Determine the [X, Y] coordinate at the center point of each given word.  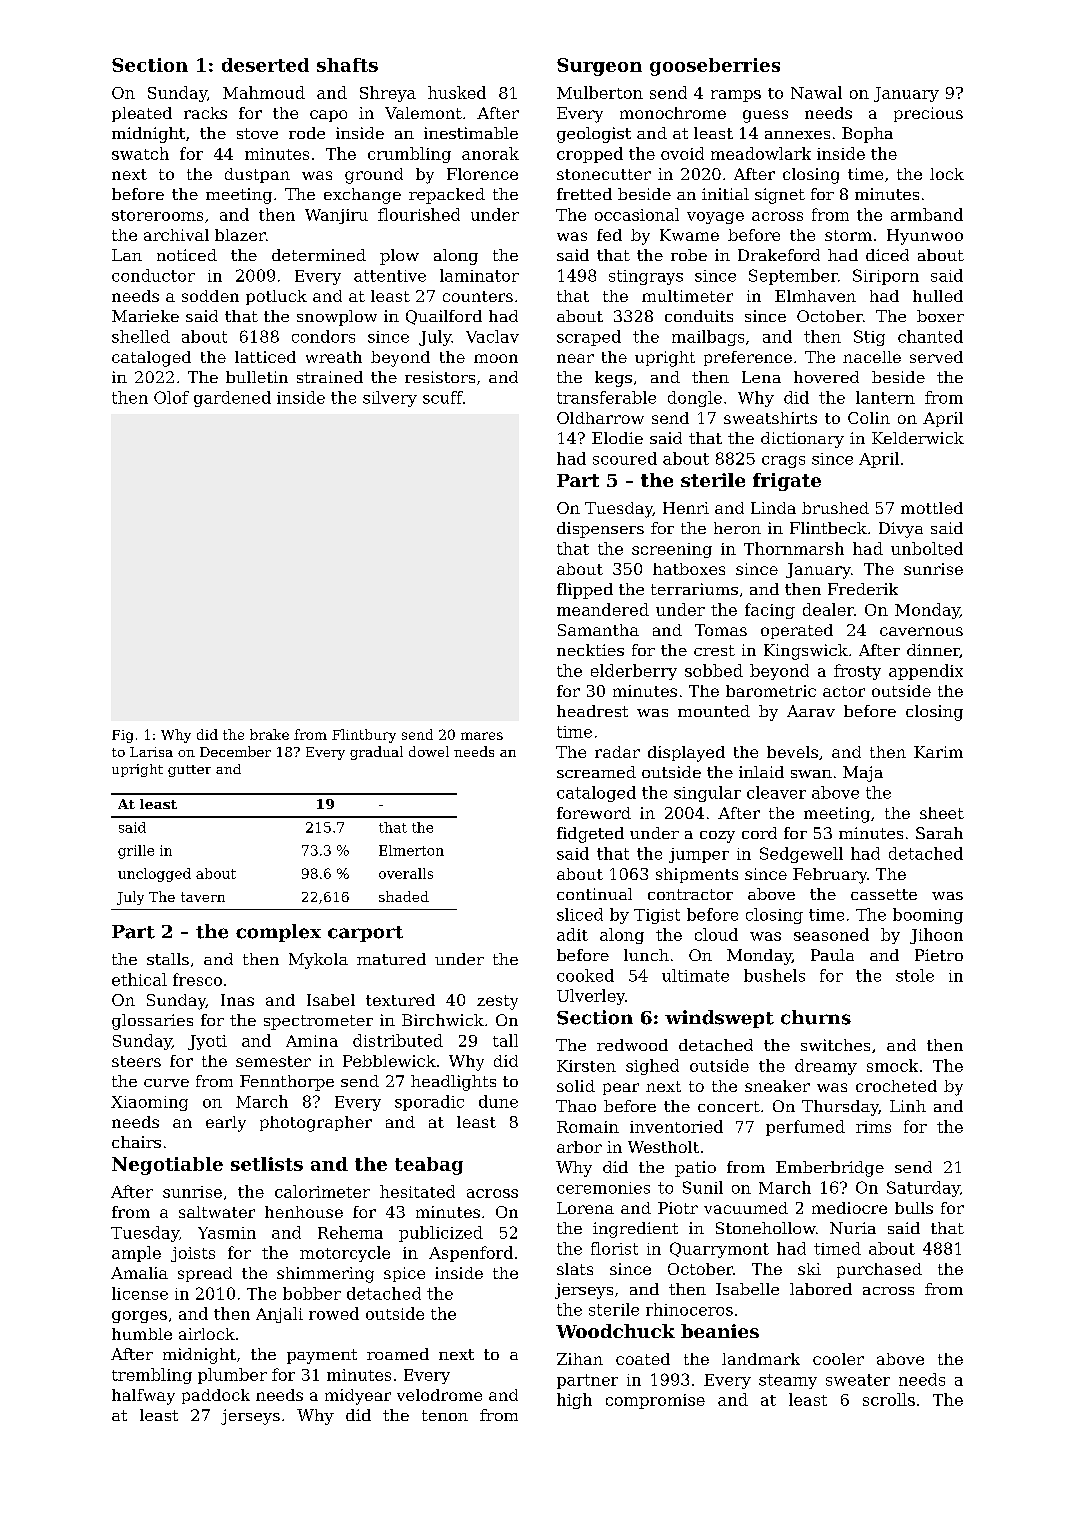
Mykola [318, 961]
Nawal [816, 92]
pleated [142, 114]
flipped [585, 591]
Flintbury [364, 736]
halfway [143, 1397]
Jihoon [936, 936]
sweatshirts [770, 418]
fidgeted [590, 835]
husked [457, 92]
